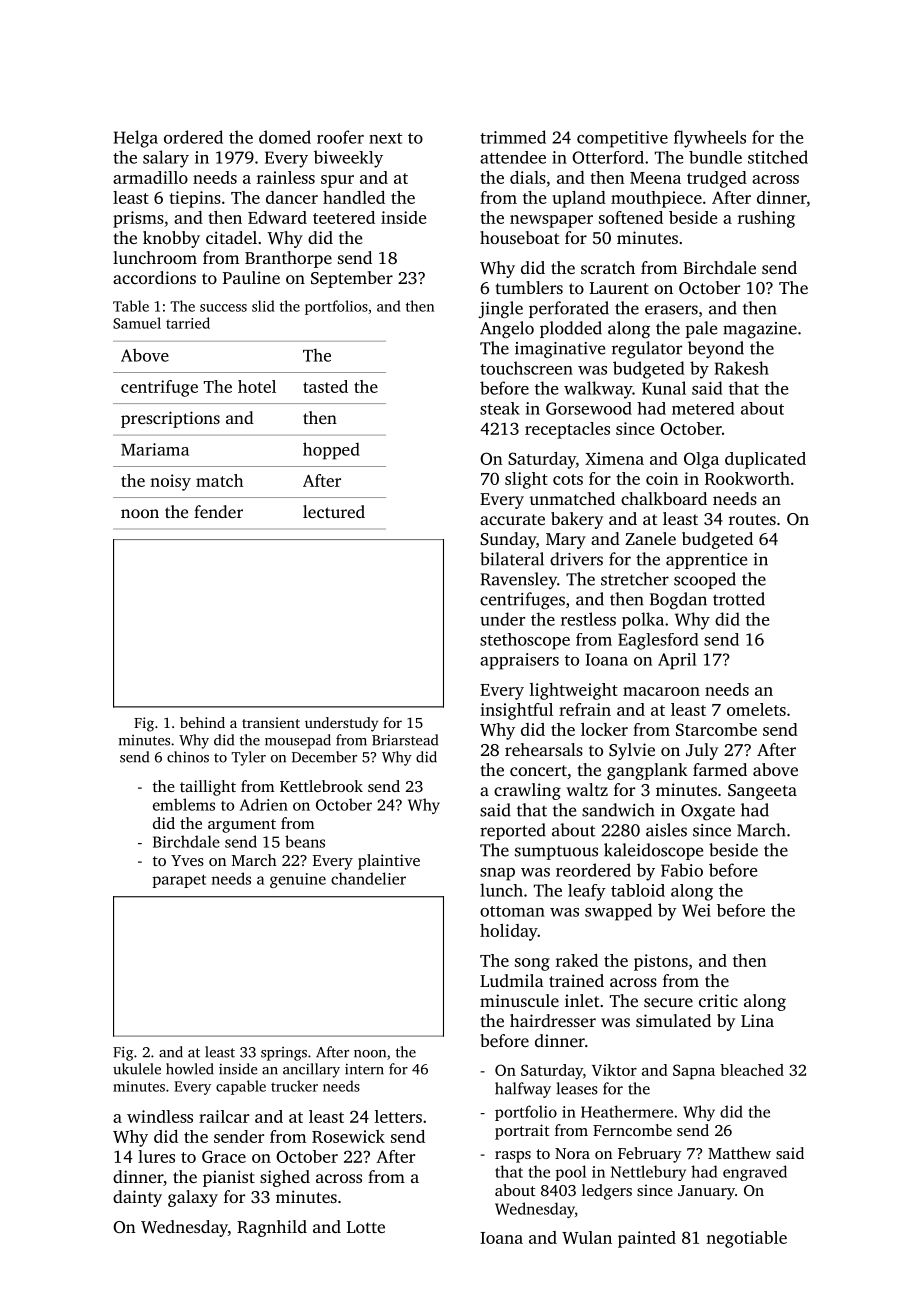 The height and width of the page is (1314, 924). What do you see at coordinates (241, 1087) in the page?
I see `capable` at bounding box center [241, 1087].
